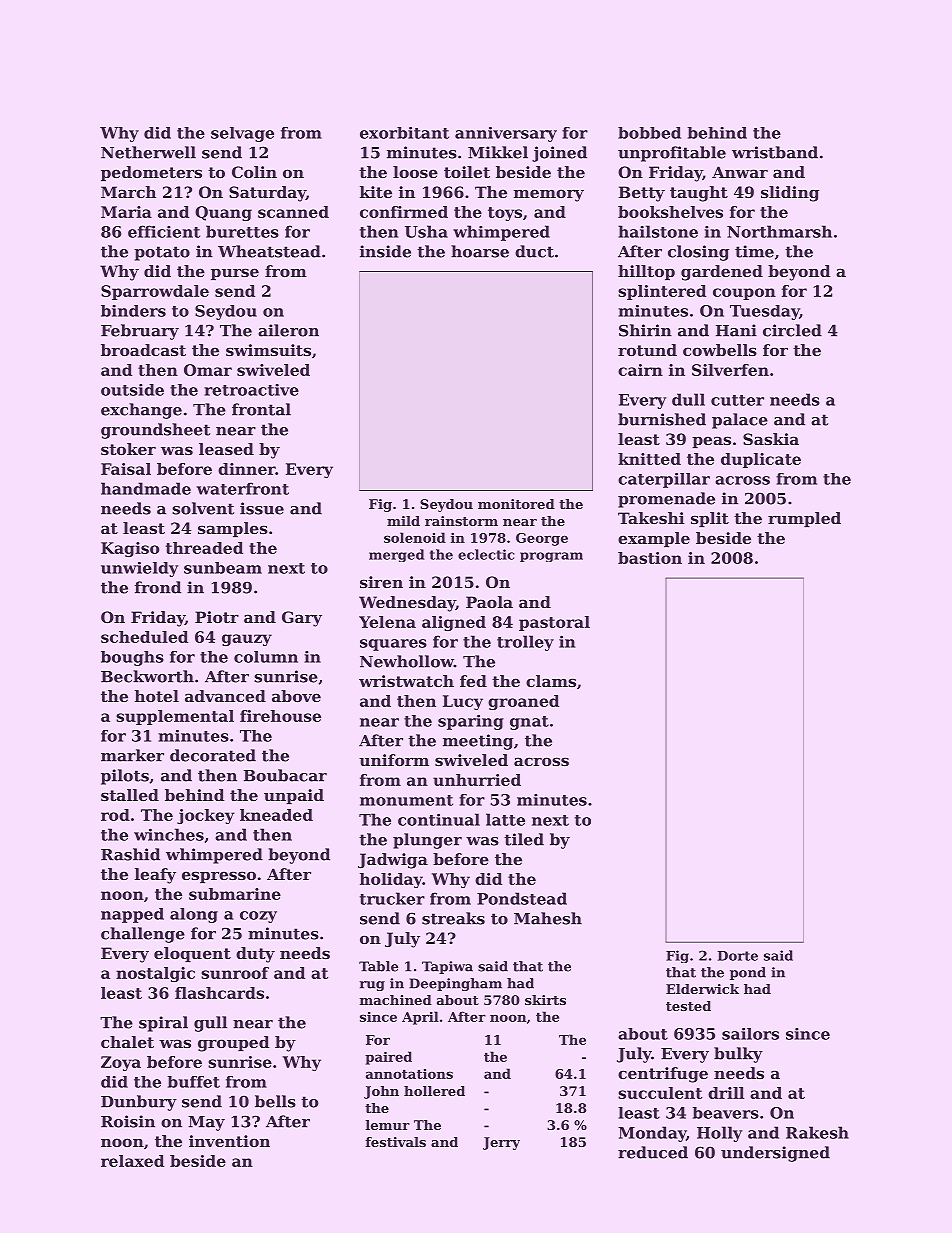 The image size is (952, 1233). I want to click on cairn, so click(640, 370).
